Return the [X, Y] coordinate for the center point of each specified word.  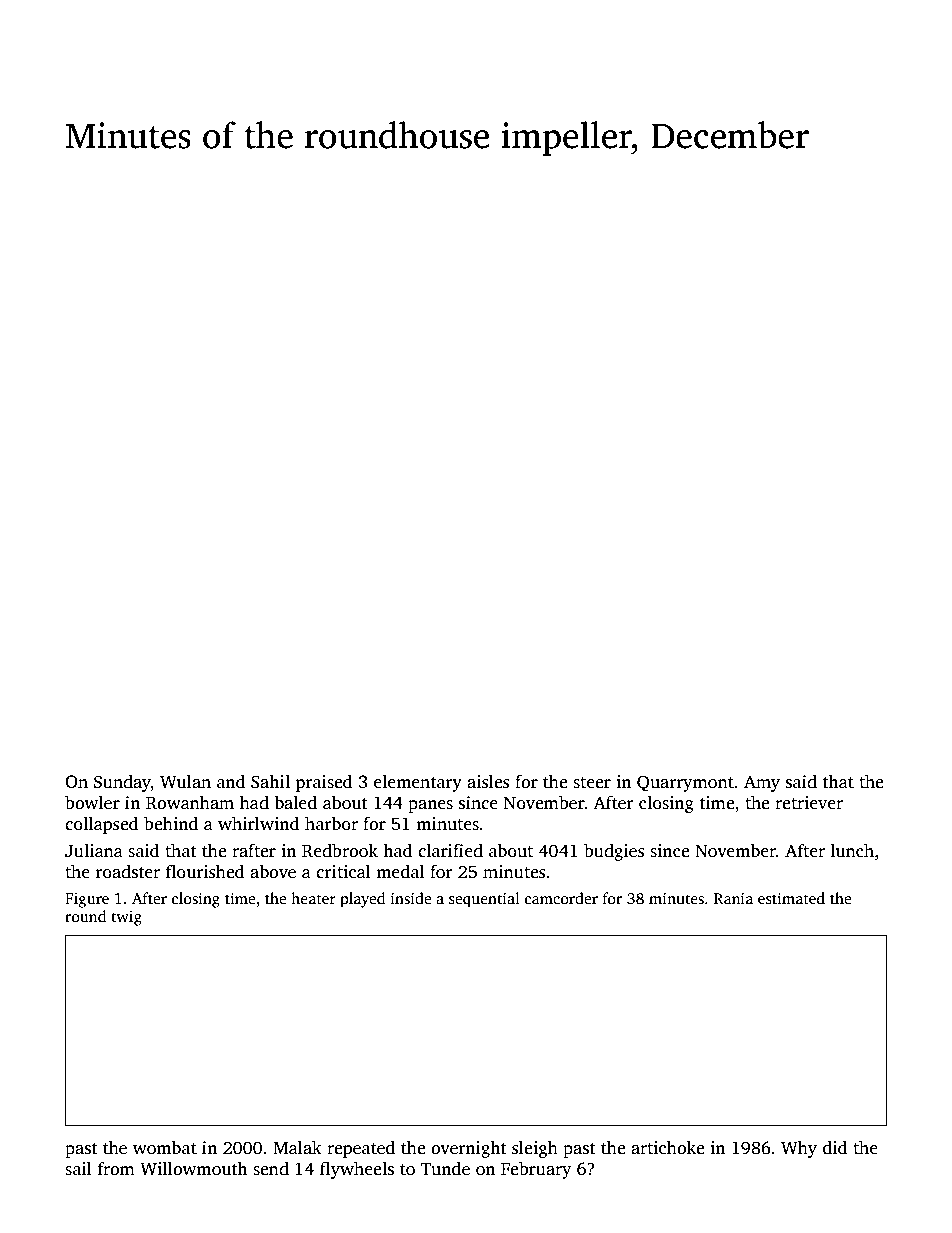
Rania [733, 898]
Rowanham [190, 803]
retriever [809, 803]
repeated [361, 1149]
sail [78, 1169]
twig [126, 918]
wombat [165, 1148]
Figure [87, 900]
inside [411, 898]
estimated [791, 898]
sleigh [535, 1149]
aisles [488, 782]
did [835, 1148]
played [362, 900]
